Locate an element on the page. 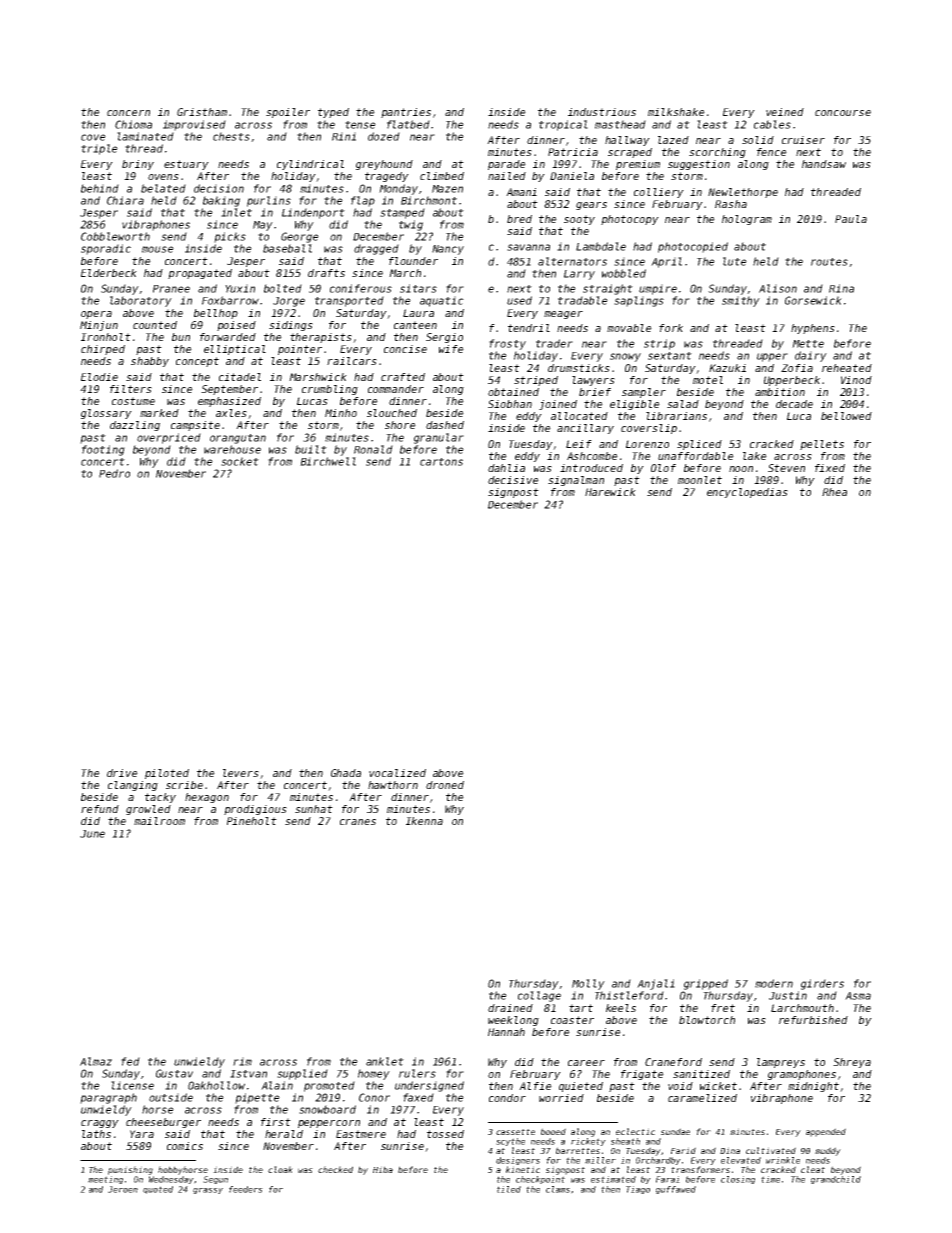 Image resolution: width=952 pixels, height=1233 pixels. counted is located at coordinates (155, 325).
